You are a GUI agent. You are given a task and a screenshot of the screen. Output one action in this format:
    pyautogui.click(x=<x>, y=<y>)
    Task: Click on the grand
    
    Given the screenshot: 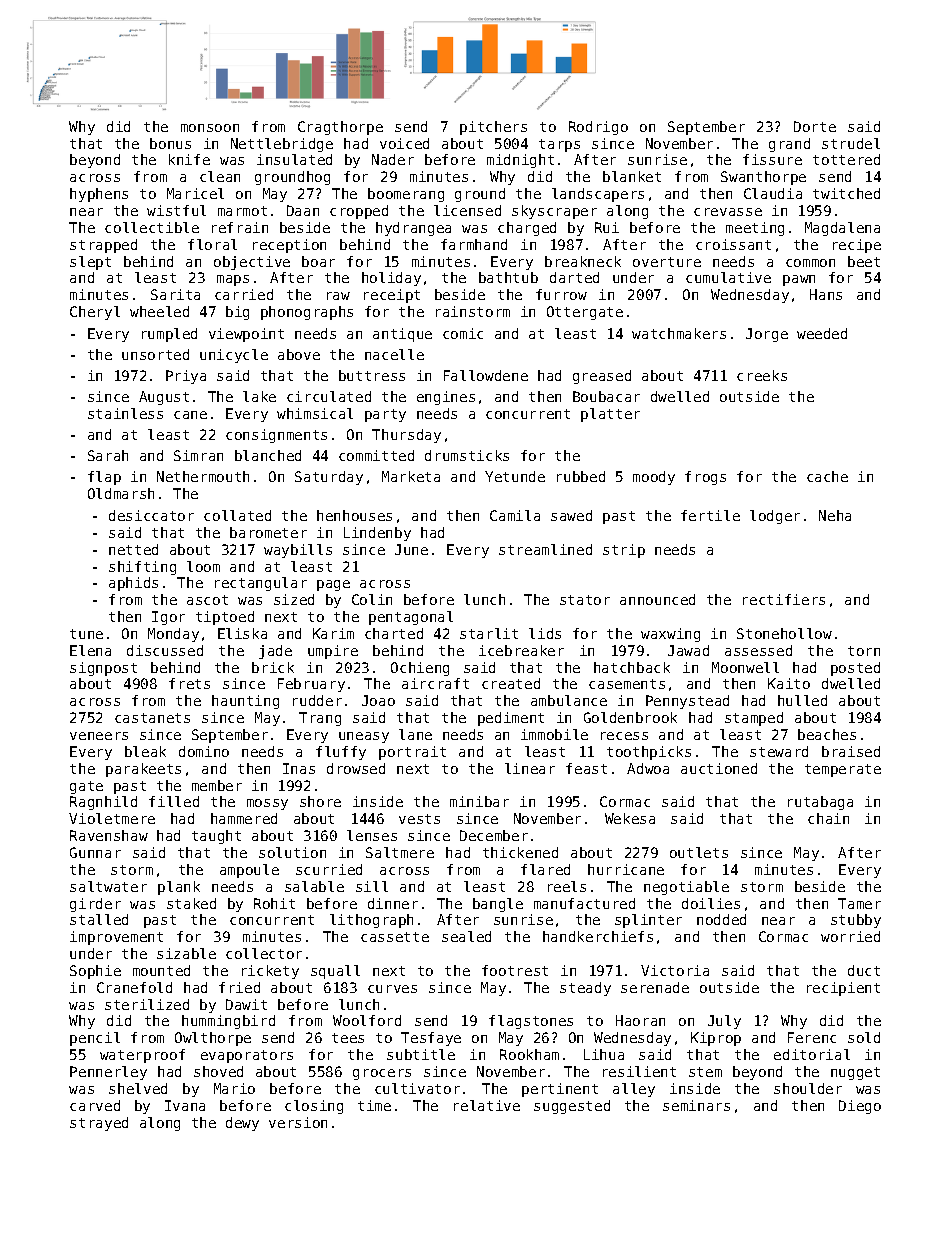 What is the action you would take?
    pyautogui.click(x=789, y=145)
